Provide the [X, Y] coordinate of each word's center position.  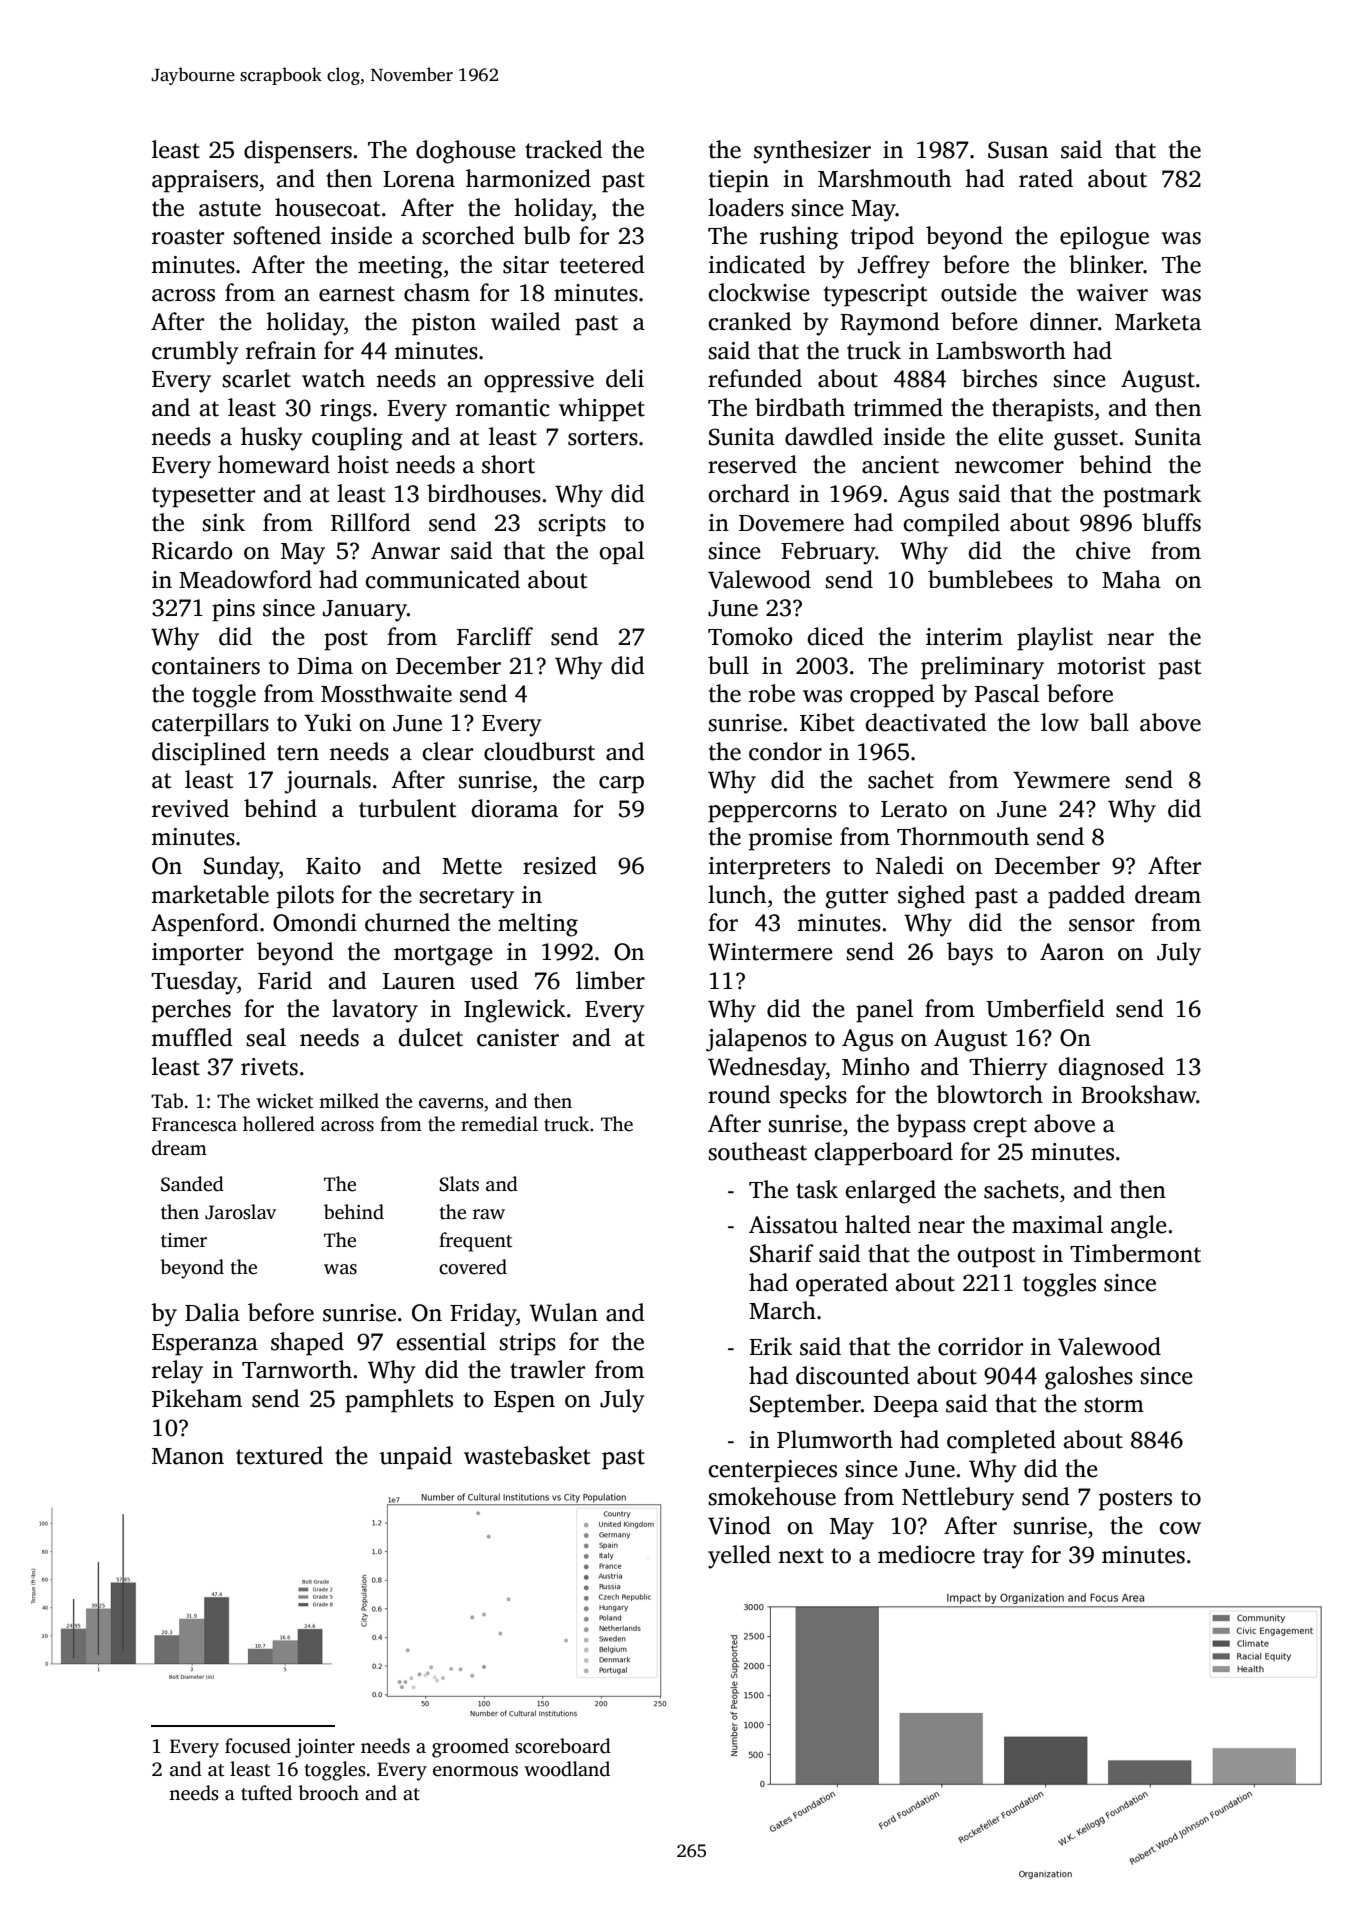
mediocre [926, 1554]
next [801, 1556]
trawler [547, 1369]
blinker [1106, 264]
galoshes [1089, 1378]
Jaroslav [240, 1212]
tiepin [739, 181]
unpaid [416, 1458]
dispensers [298, 152]
